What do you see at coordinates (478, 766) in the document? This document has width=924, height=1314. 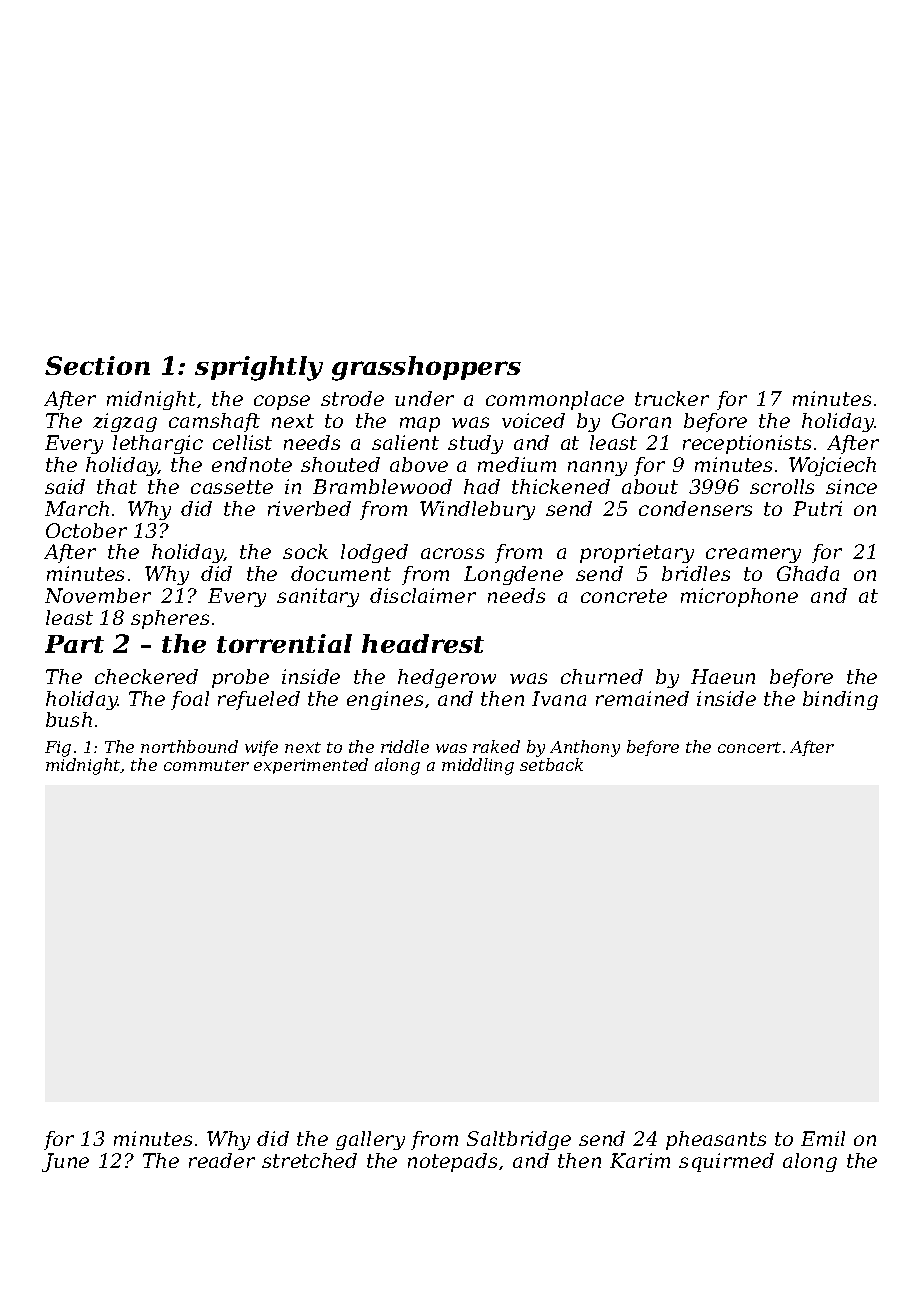 I see `middling` at bounding box center [478, 766].
